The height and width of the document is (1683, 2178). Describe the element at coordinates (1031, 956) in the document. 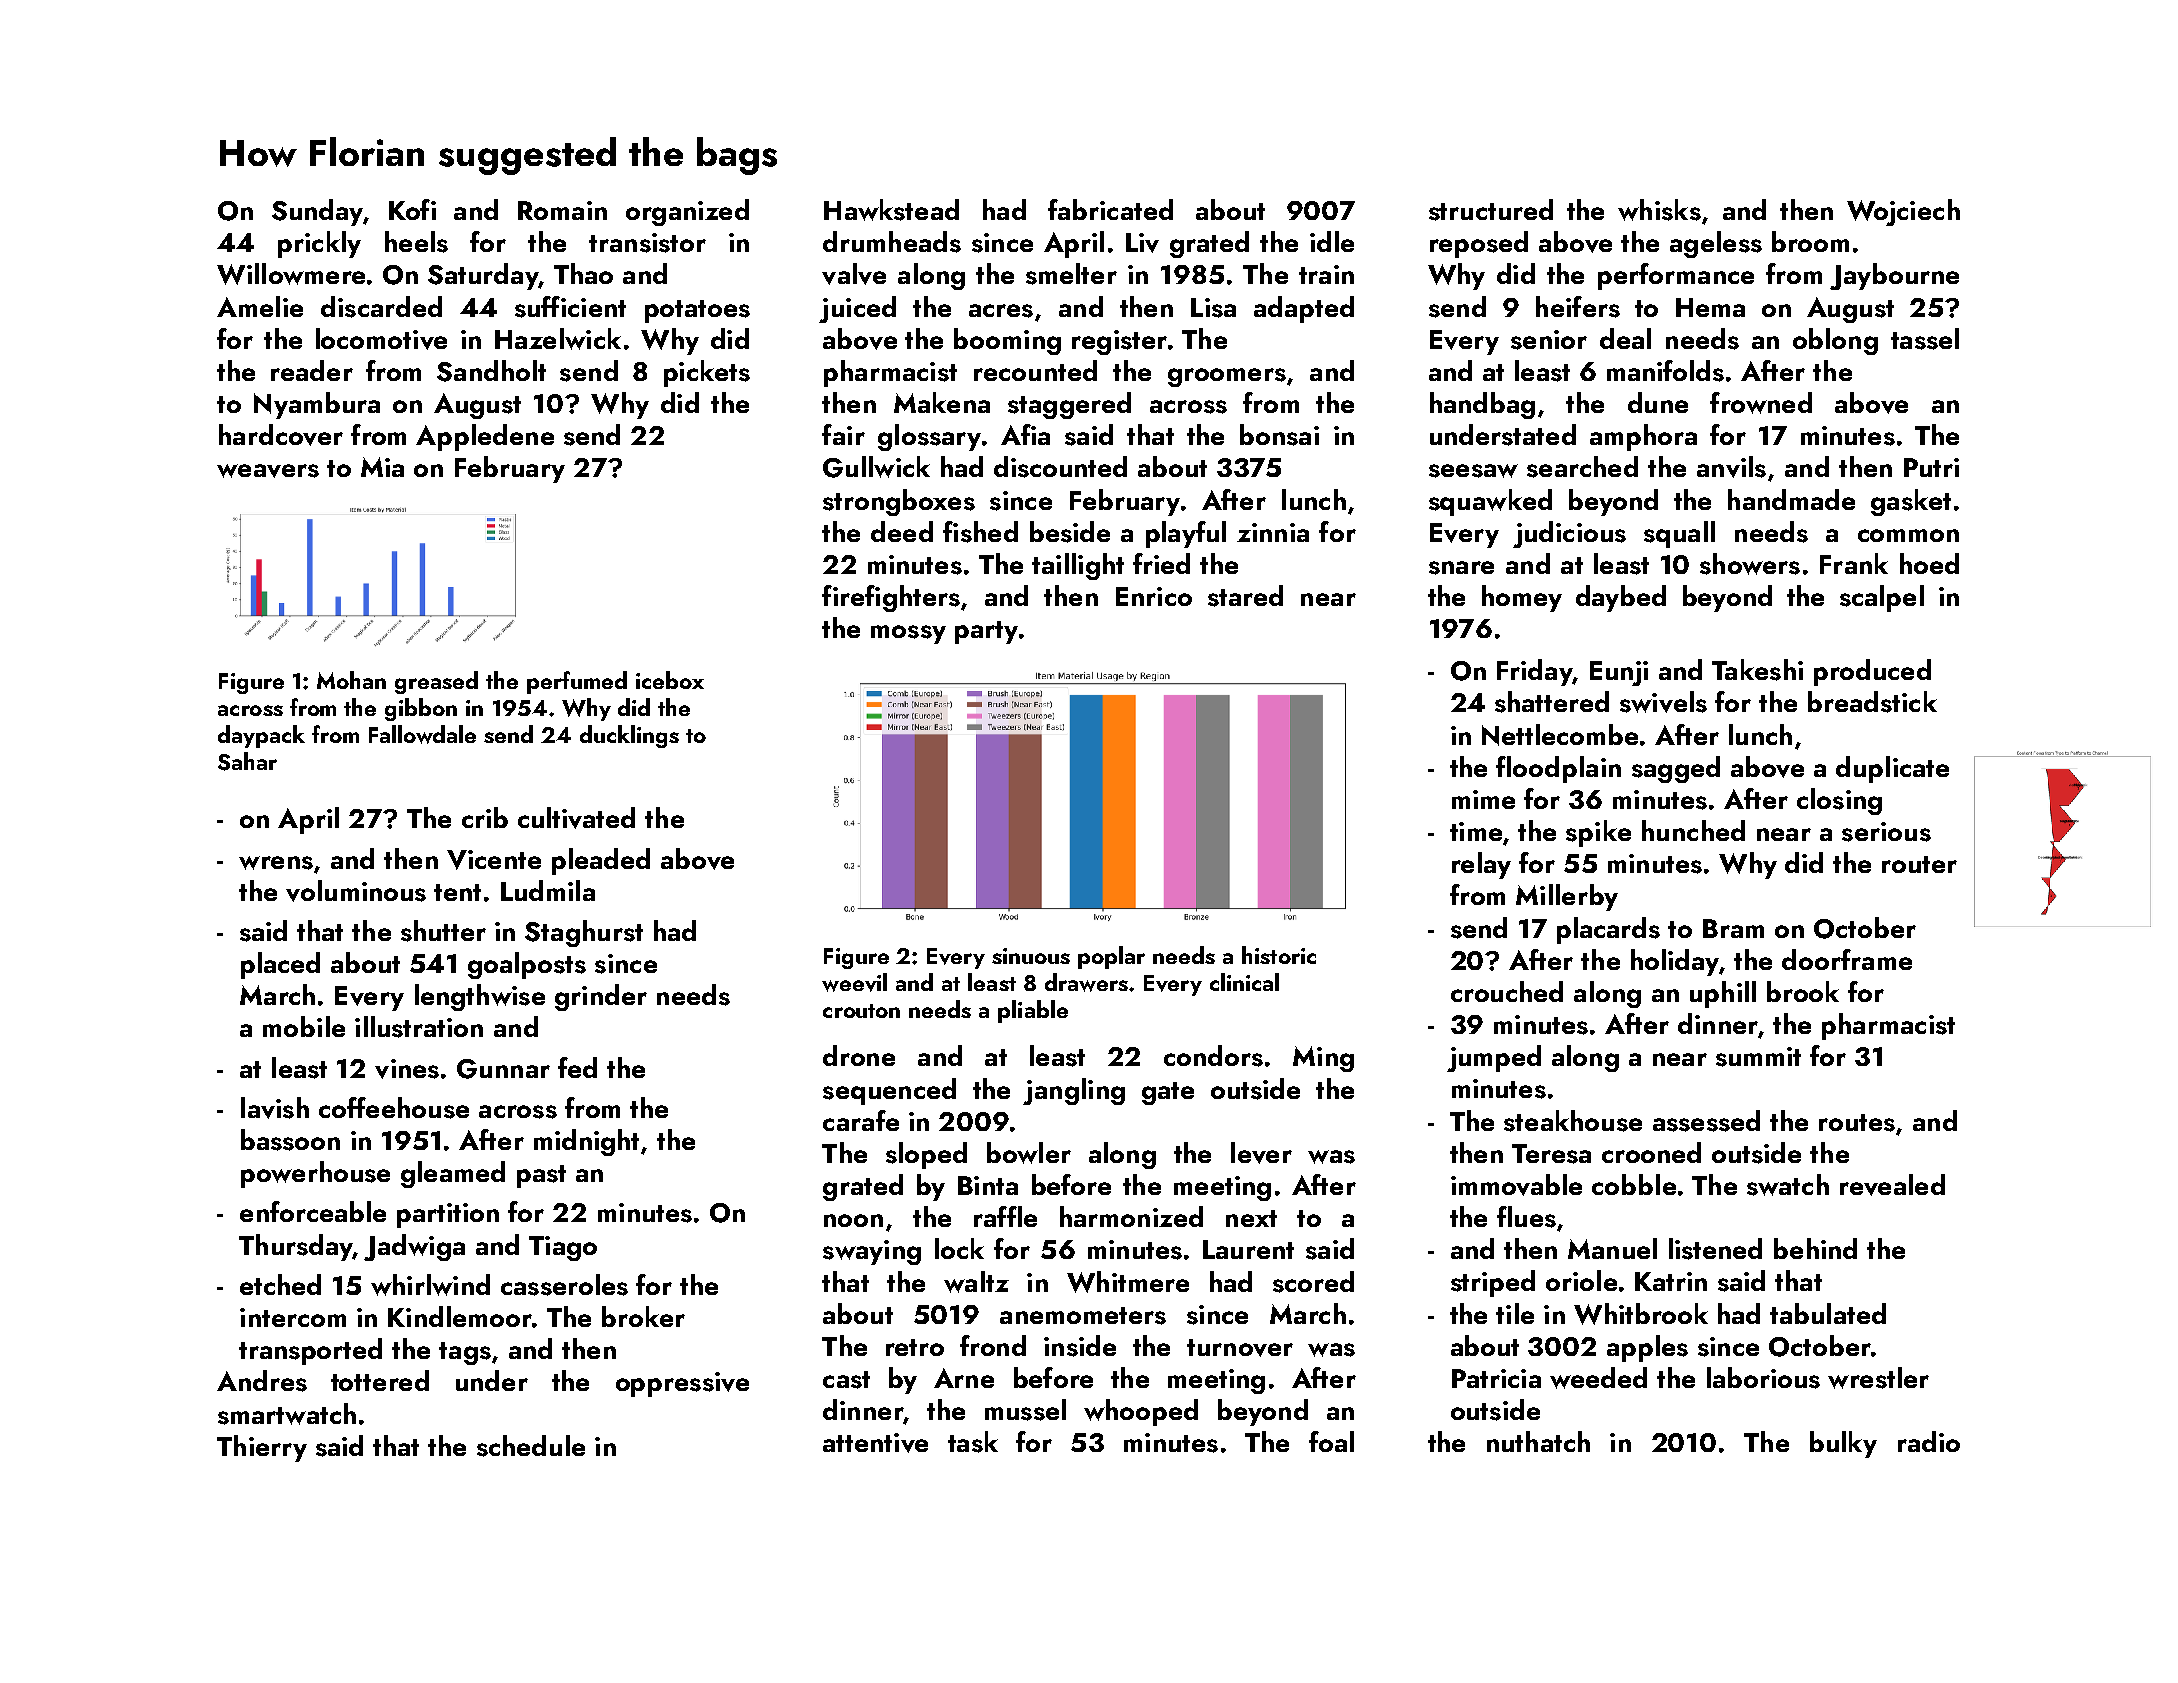

I see `sinuous` at that location.
